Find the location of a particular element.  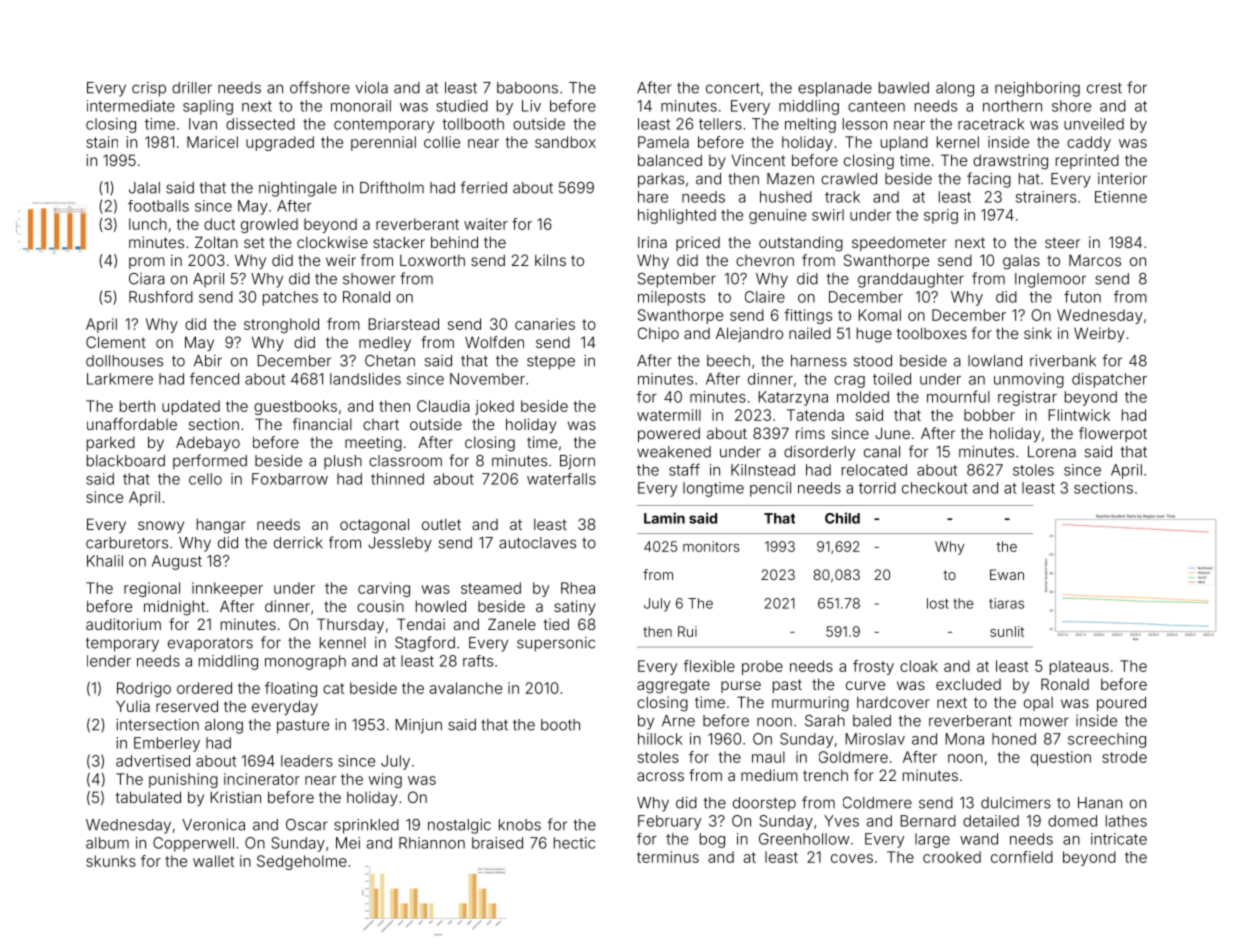

viola is located at coordinates (372, 88).
